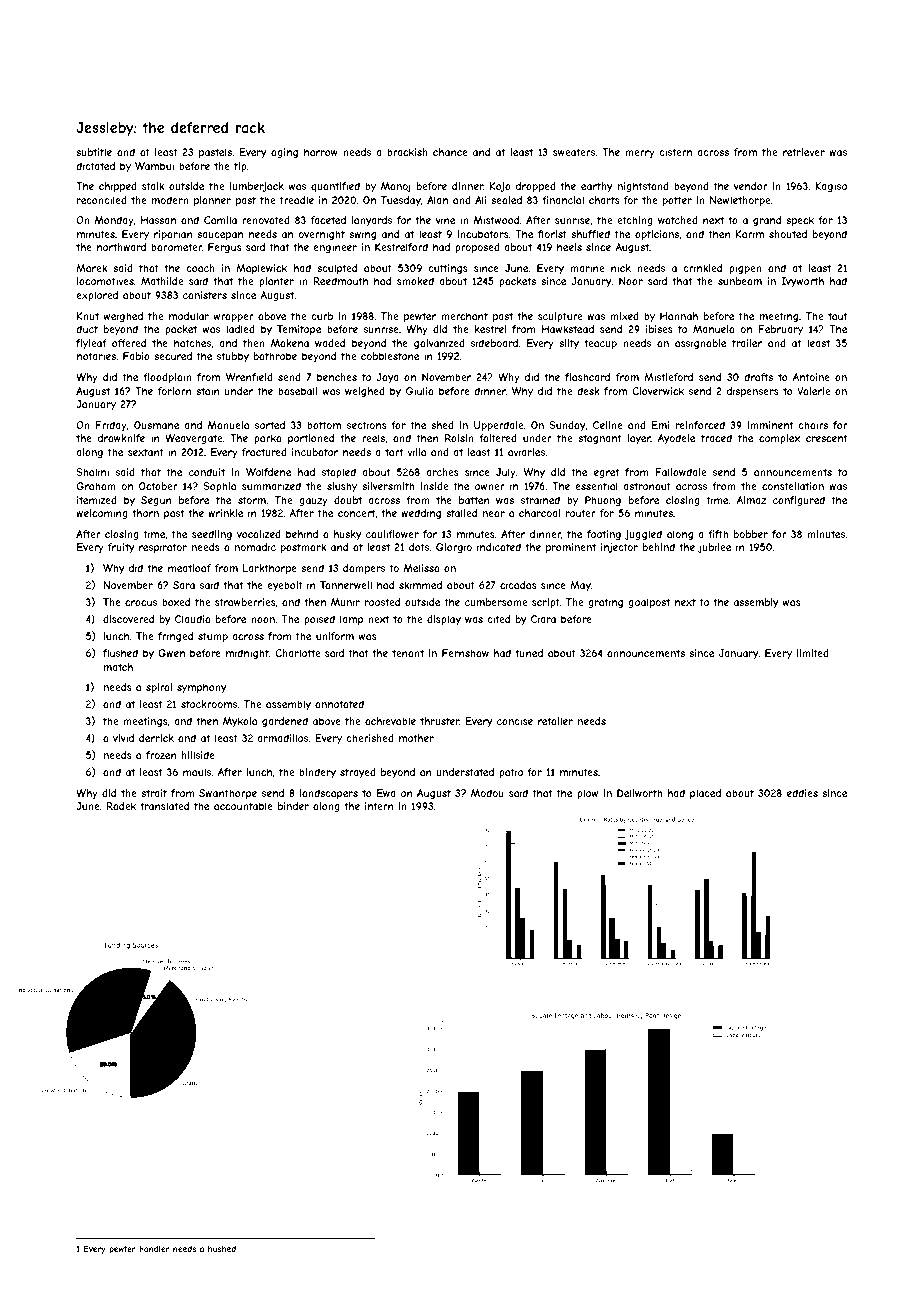 The width and height of the screenshot is (924, 1308). I want to click on handler, so click(154, 1249).
